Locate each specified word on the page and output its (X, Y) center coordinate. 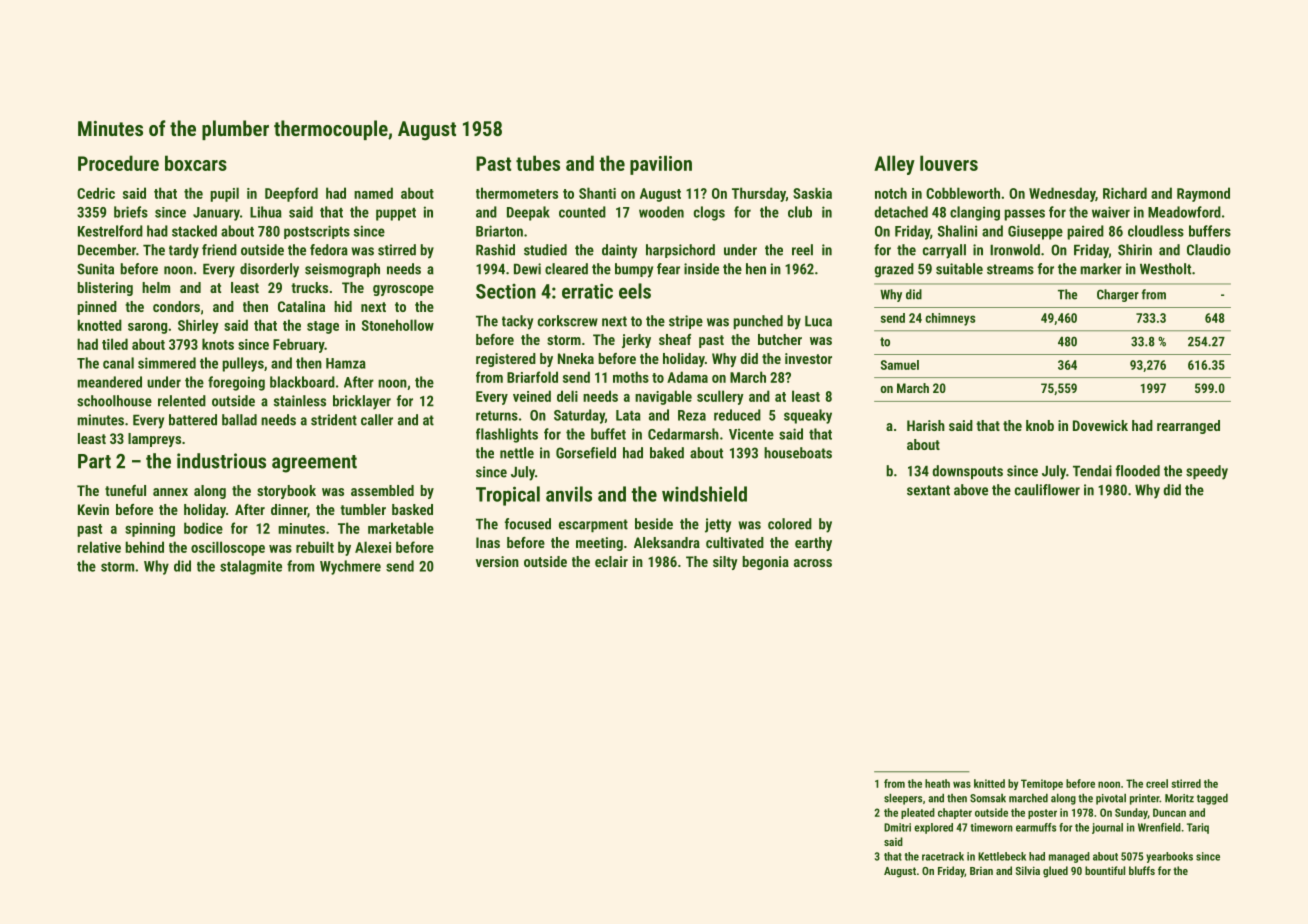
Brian (981, 871)
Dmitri (897, 827)
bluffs (1142, 870)
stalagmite (251, 567)
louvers (949, 163)
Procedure (118, 163)
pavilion (661, 165)
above (971, 490)
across (813, 563)
